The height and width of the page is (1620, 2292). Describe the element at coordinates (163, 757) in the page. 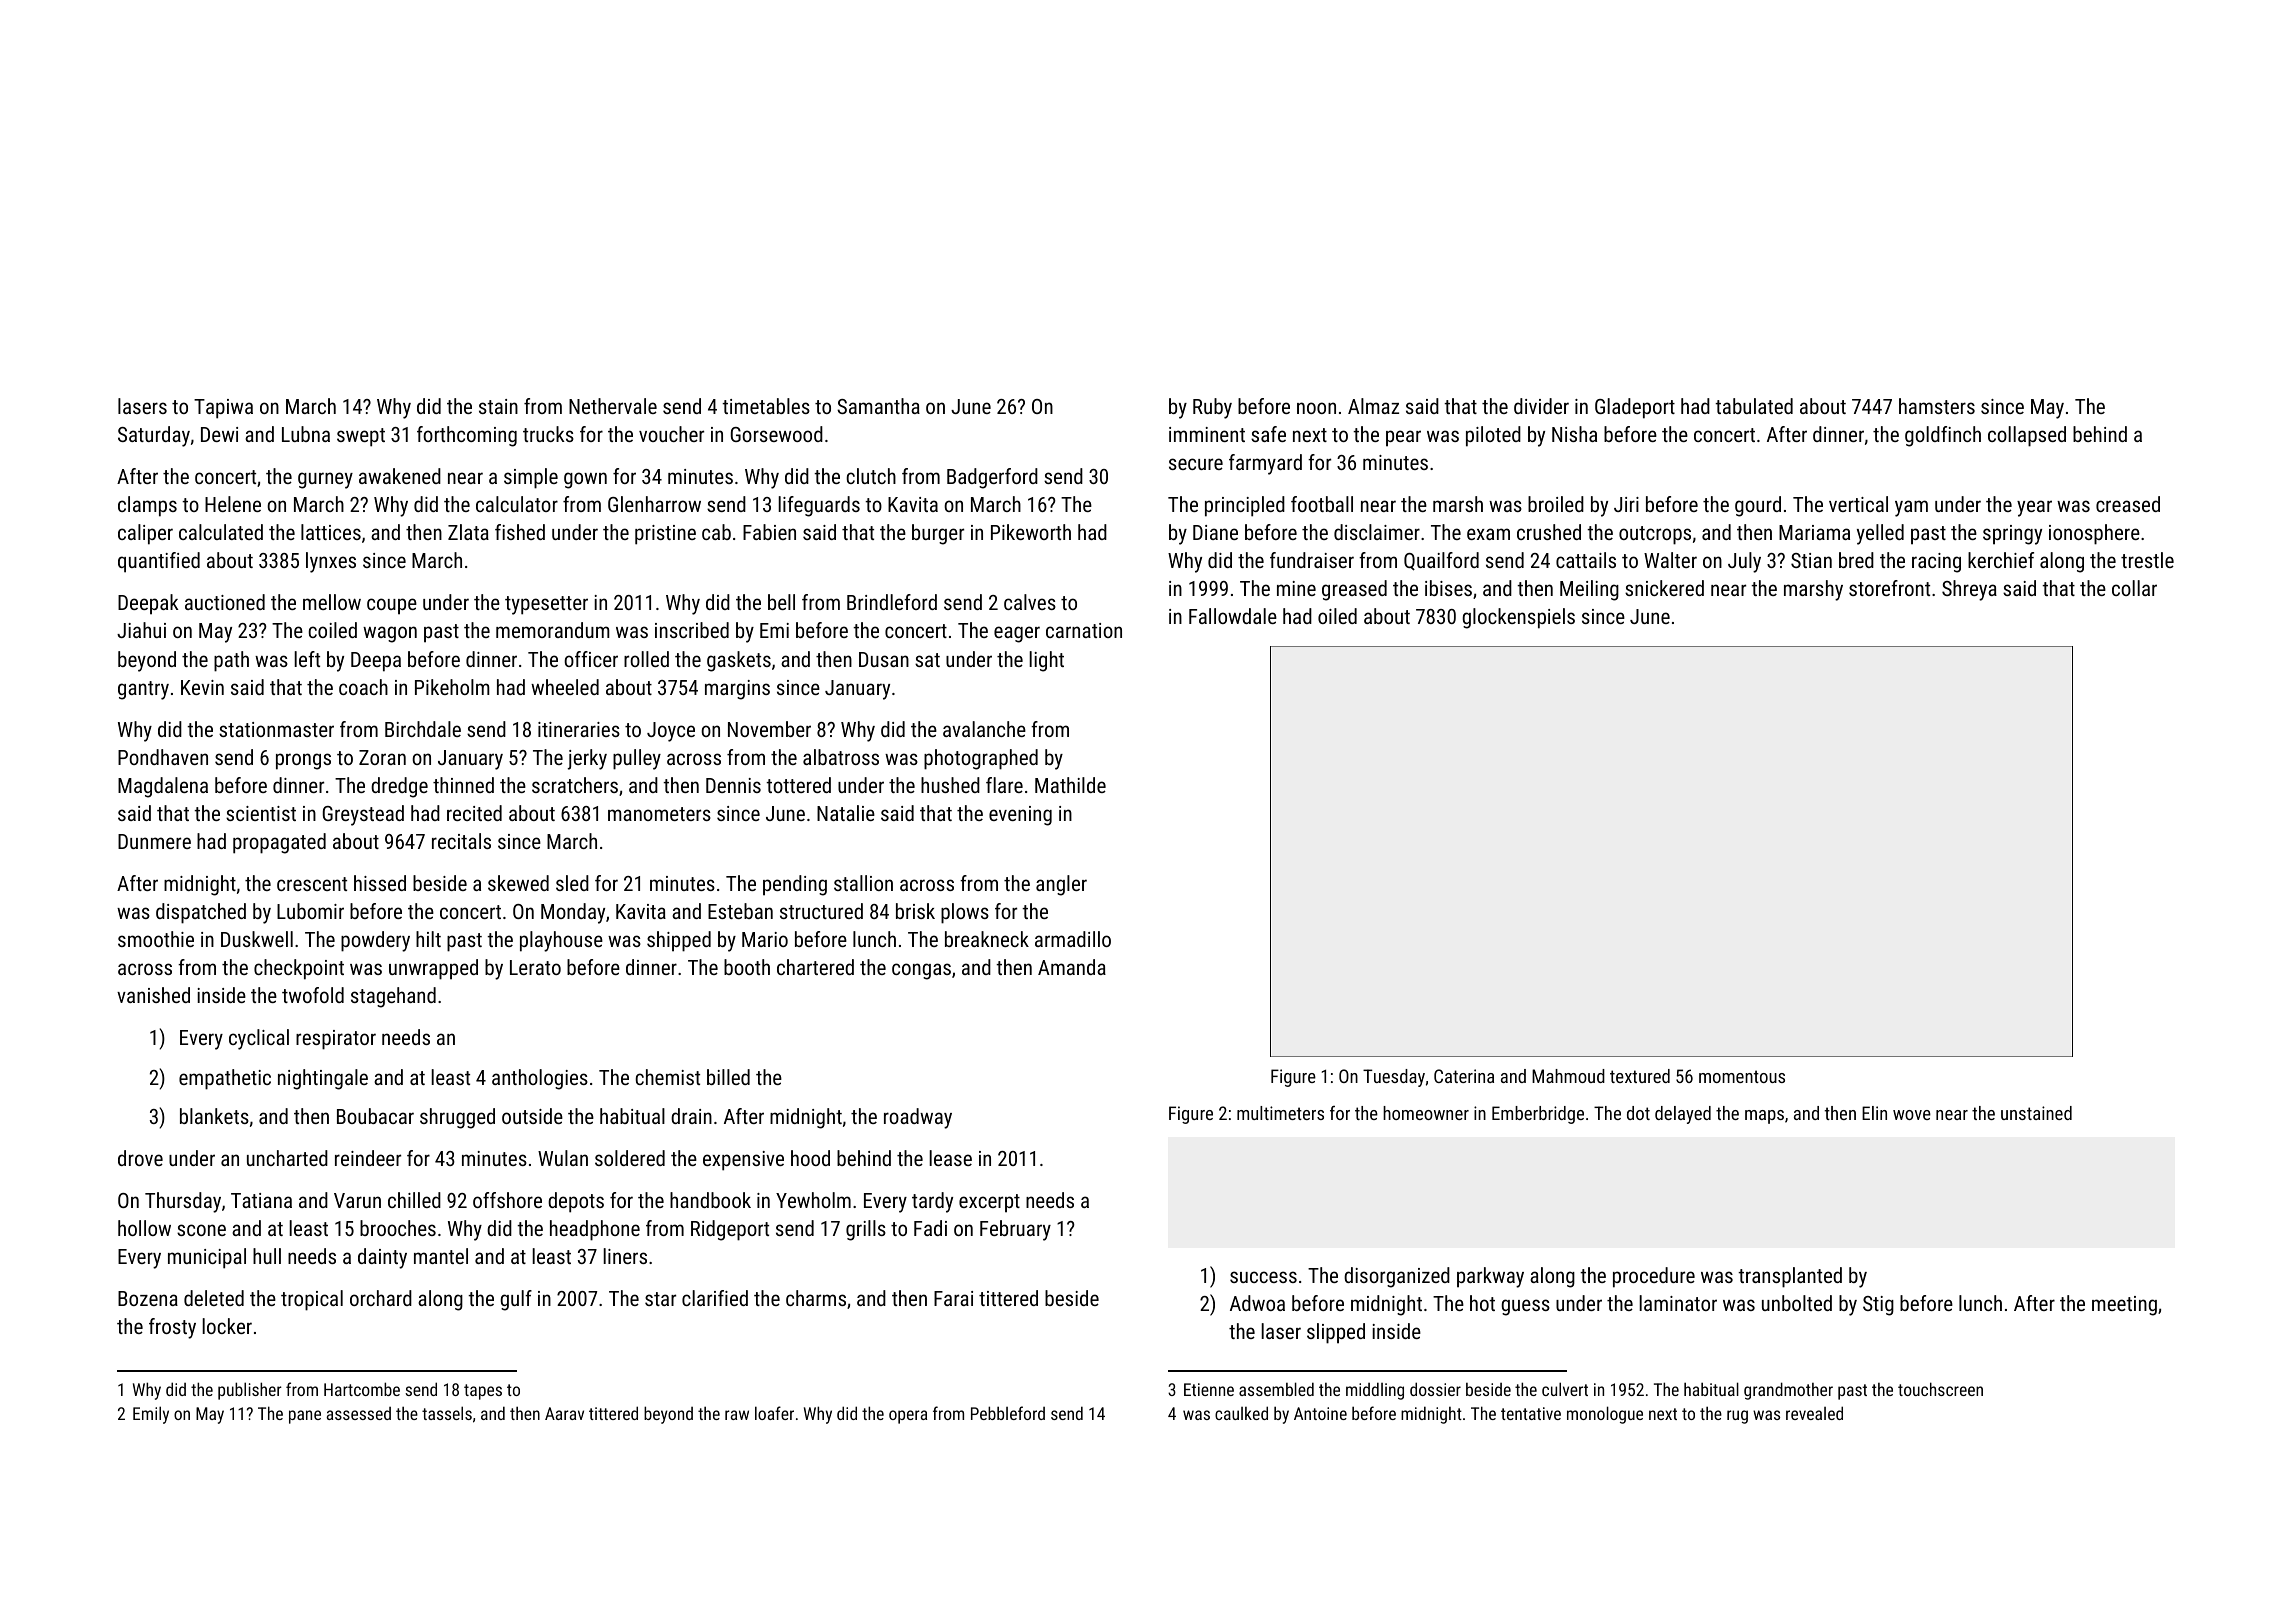

I see `Pondhaven` at that location.
